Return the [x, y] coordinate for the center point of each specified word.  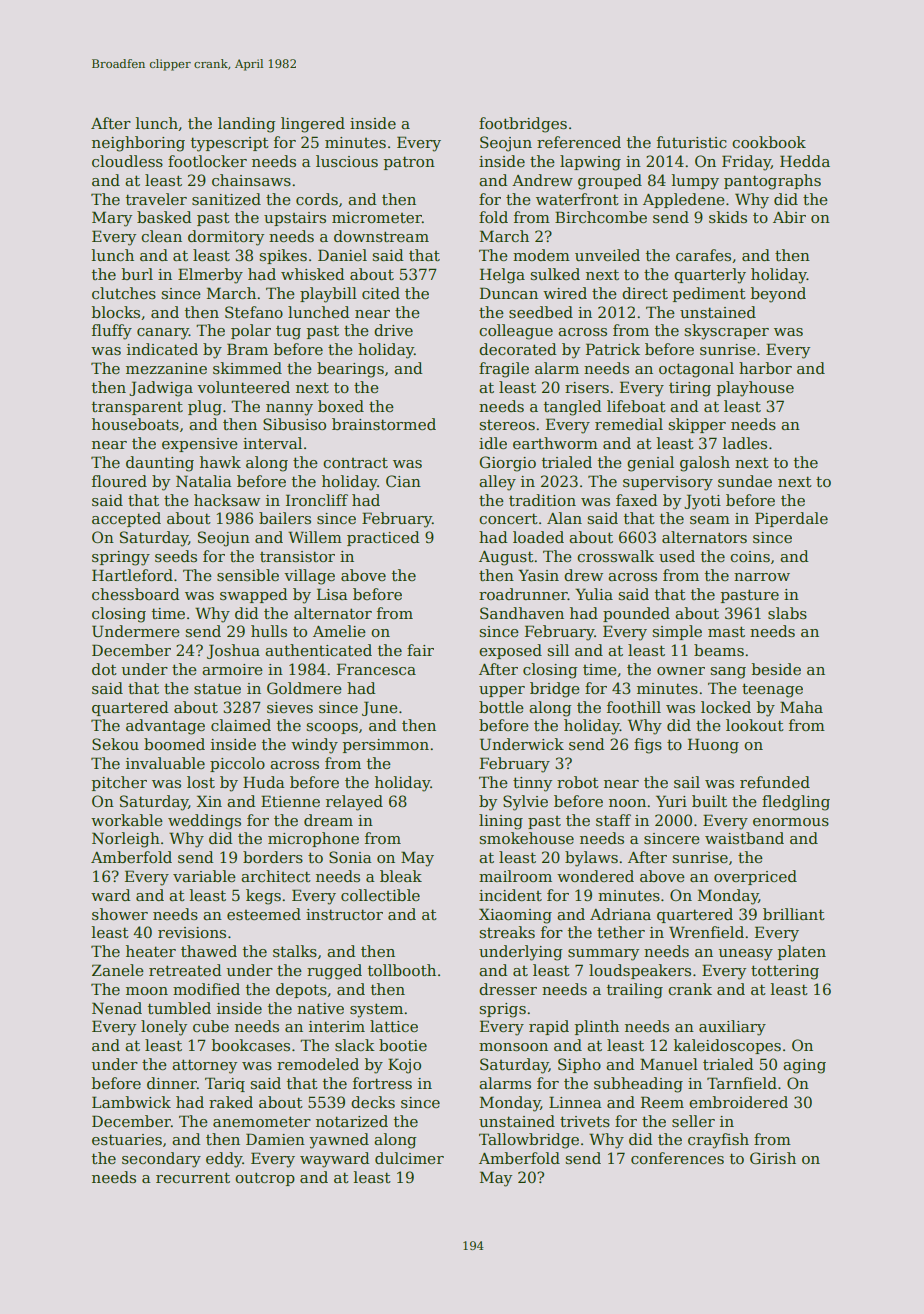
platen [802, 952]
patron [409, 163]
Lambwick [131, 1102]
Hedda [805, 161]
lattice [394, 1026]
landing [247, 125]
